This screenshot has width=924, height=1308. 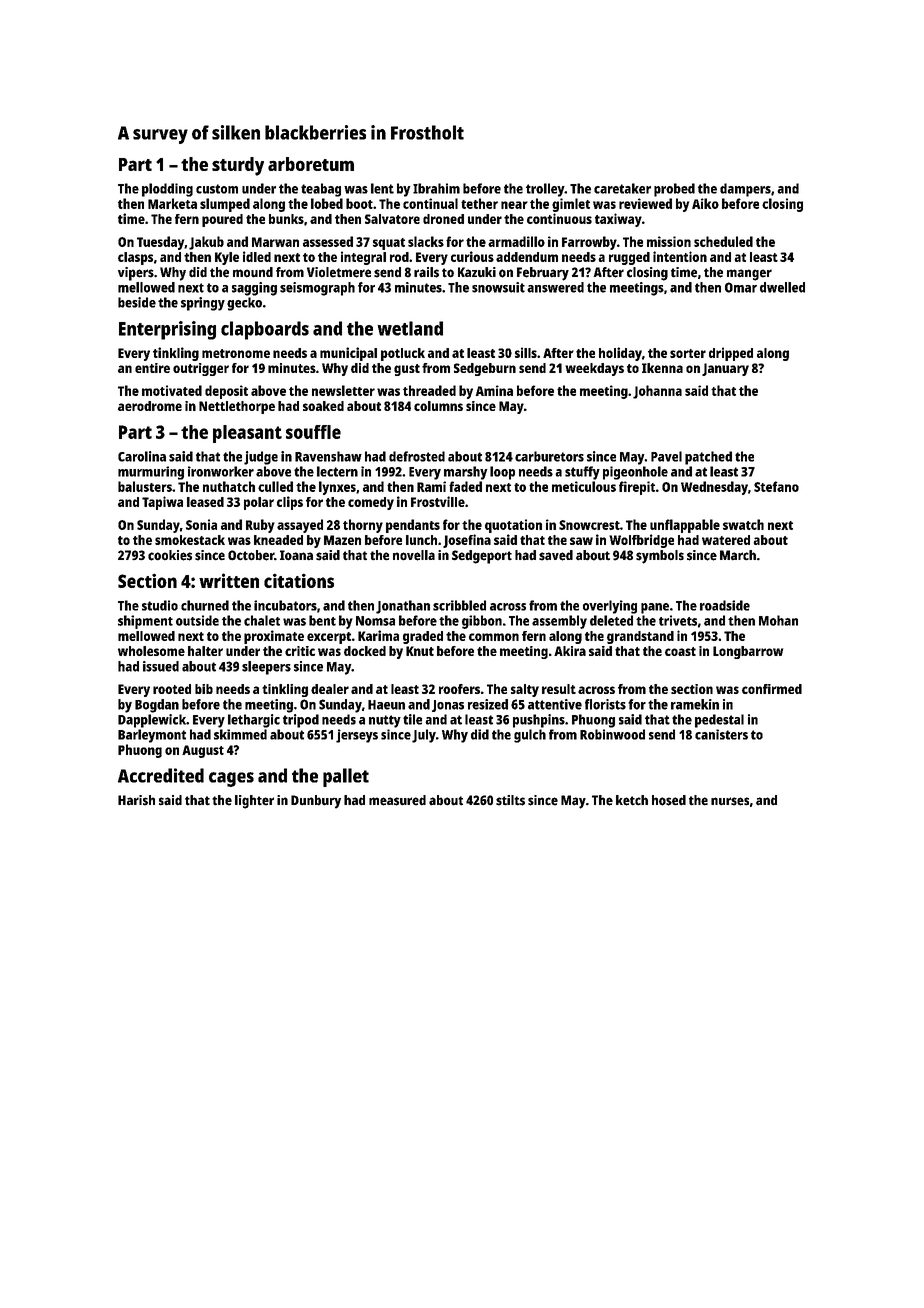 What do you see at coordinates (776, 486) in the screenshot?
I see `Stefano` at bounding box center [776, 486].
